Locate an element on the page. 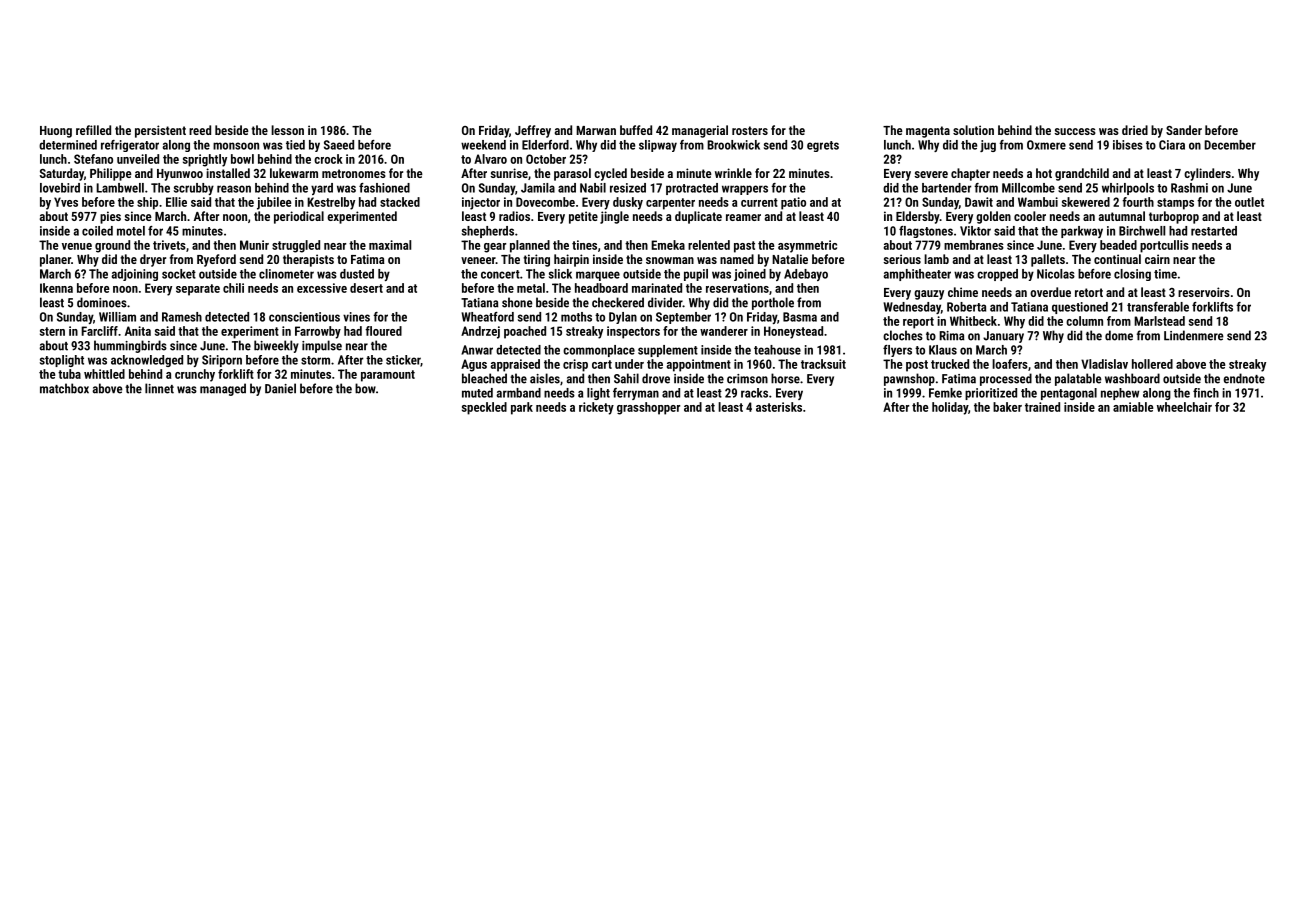 The height and width of the page is (924, 1308). wheelchair is located at coordinates (1184, 407).
